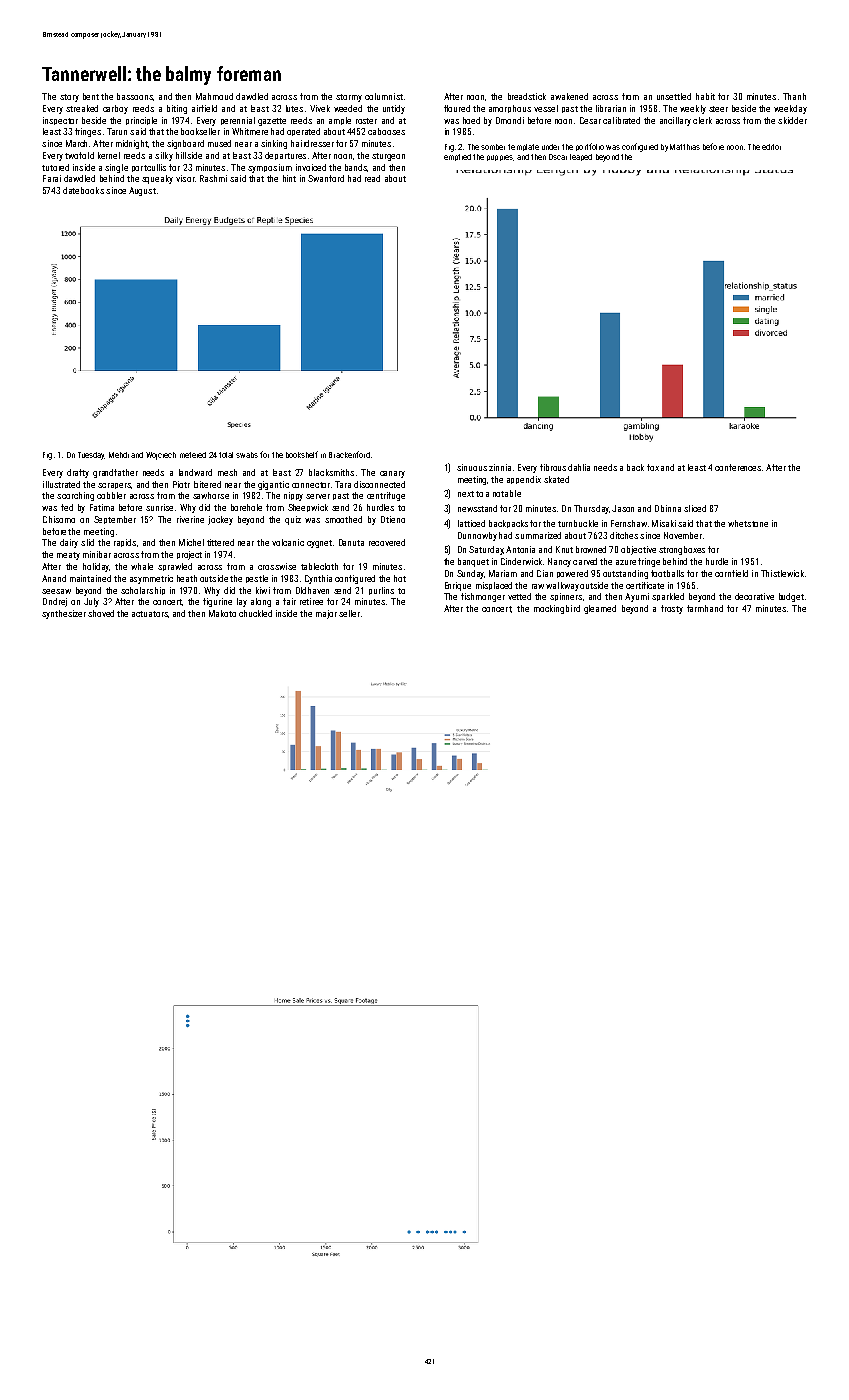 The image size is (849, 1400). Describe the element at coordinates (318, 496) in the screenshot. I see `server` at that location.
